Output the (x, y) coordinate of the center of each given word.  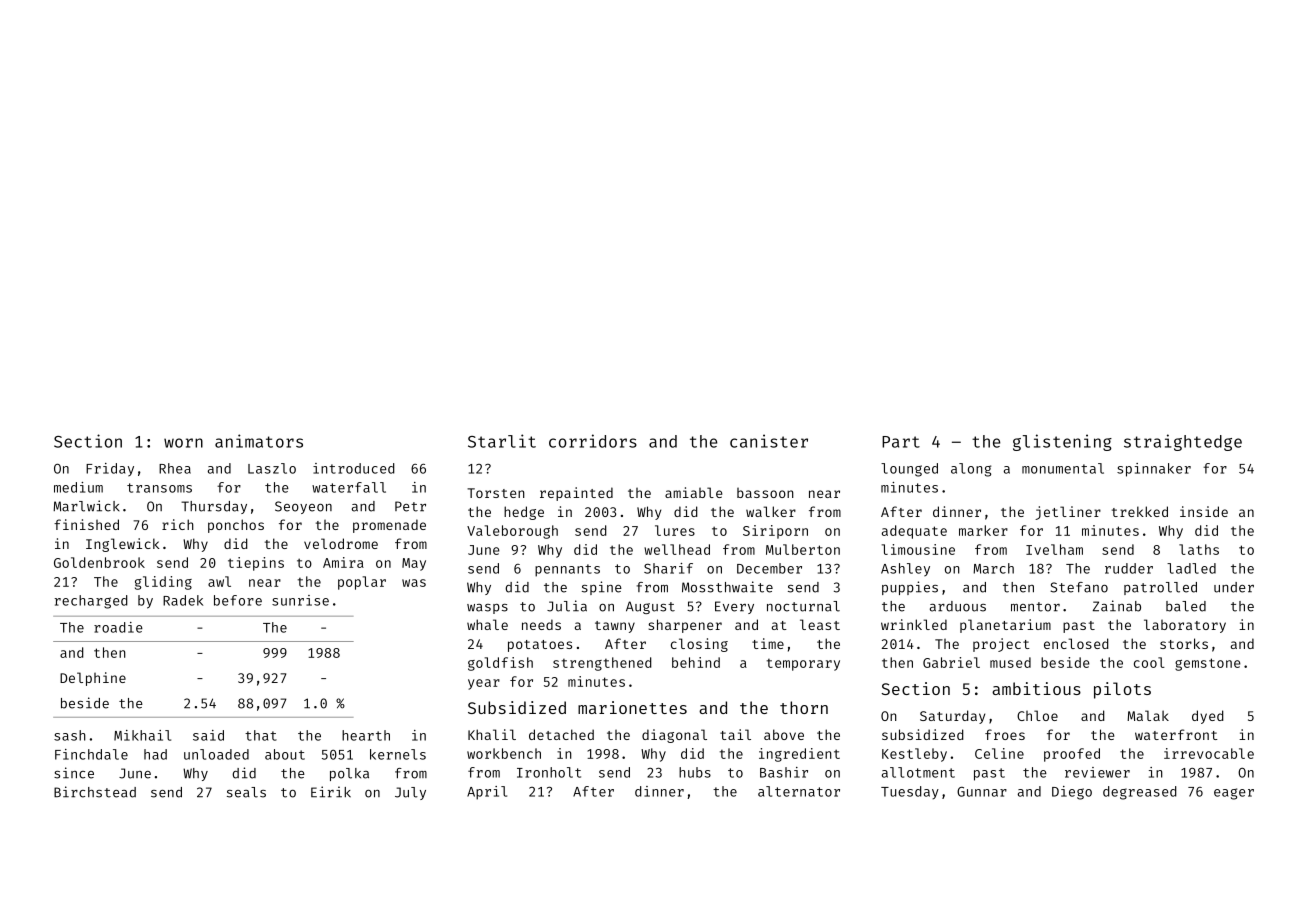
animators (259, 441)
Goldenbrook (99, 562)
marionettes (632, 707)
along (971, 470)
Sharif (668, 568)
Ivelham (1054, 549)
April (487, 793)
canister (769, 441)
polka (349, 774)
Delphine (93, 679)
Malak (1148, 715)
